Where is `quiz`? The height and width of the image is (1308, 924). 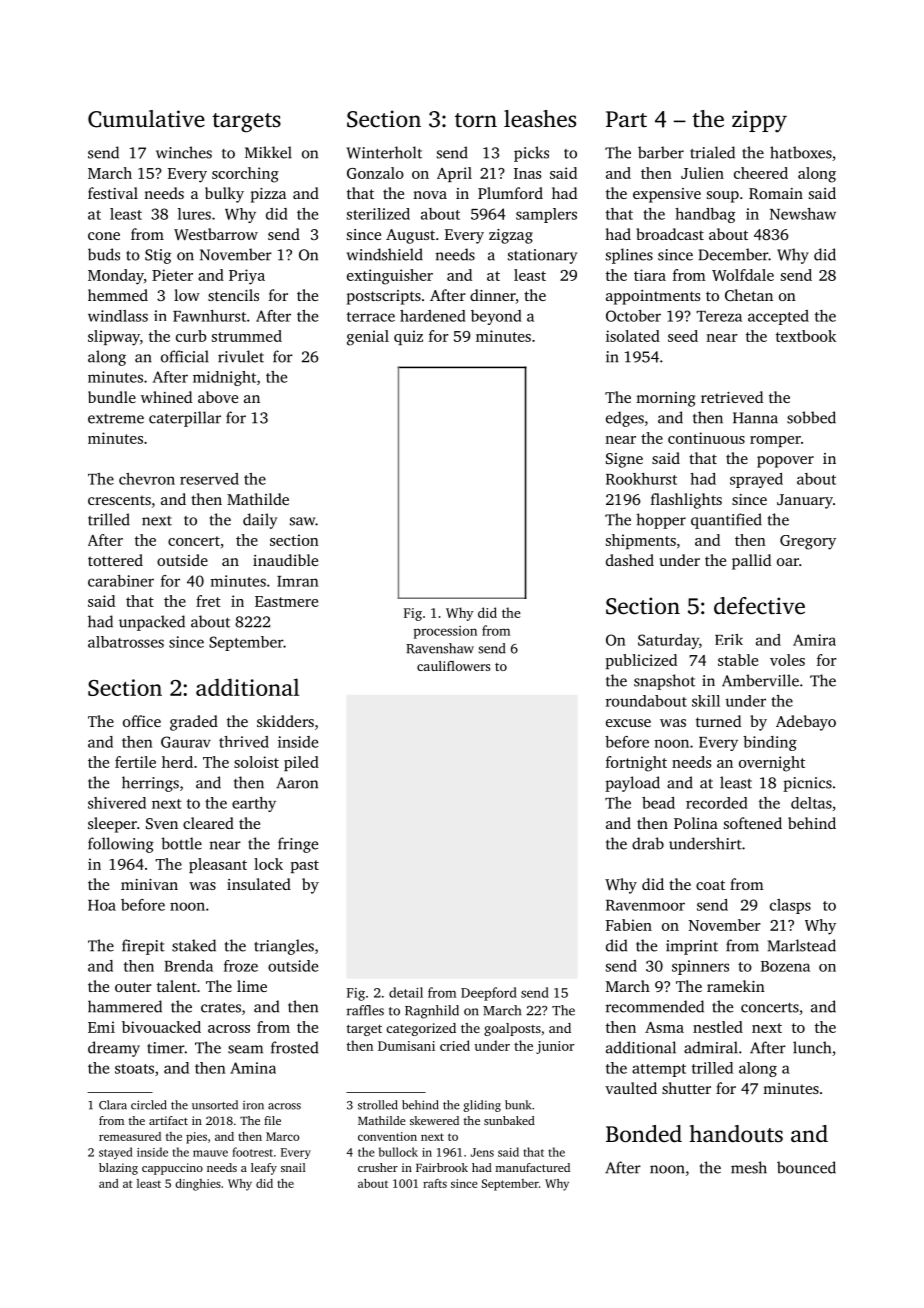
quiz is located at coordinates (408, 337).
